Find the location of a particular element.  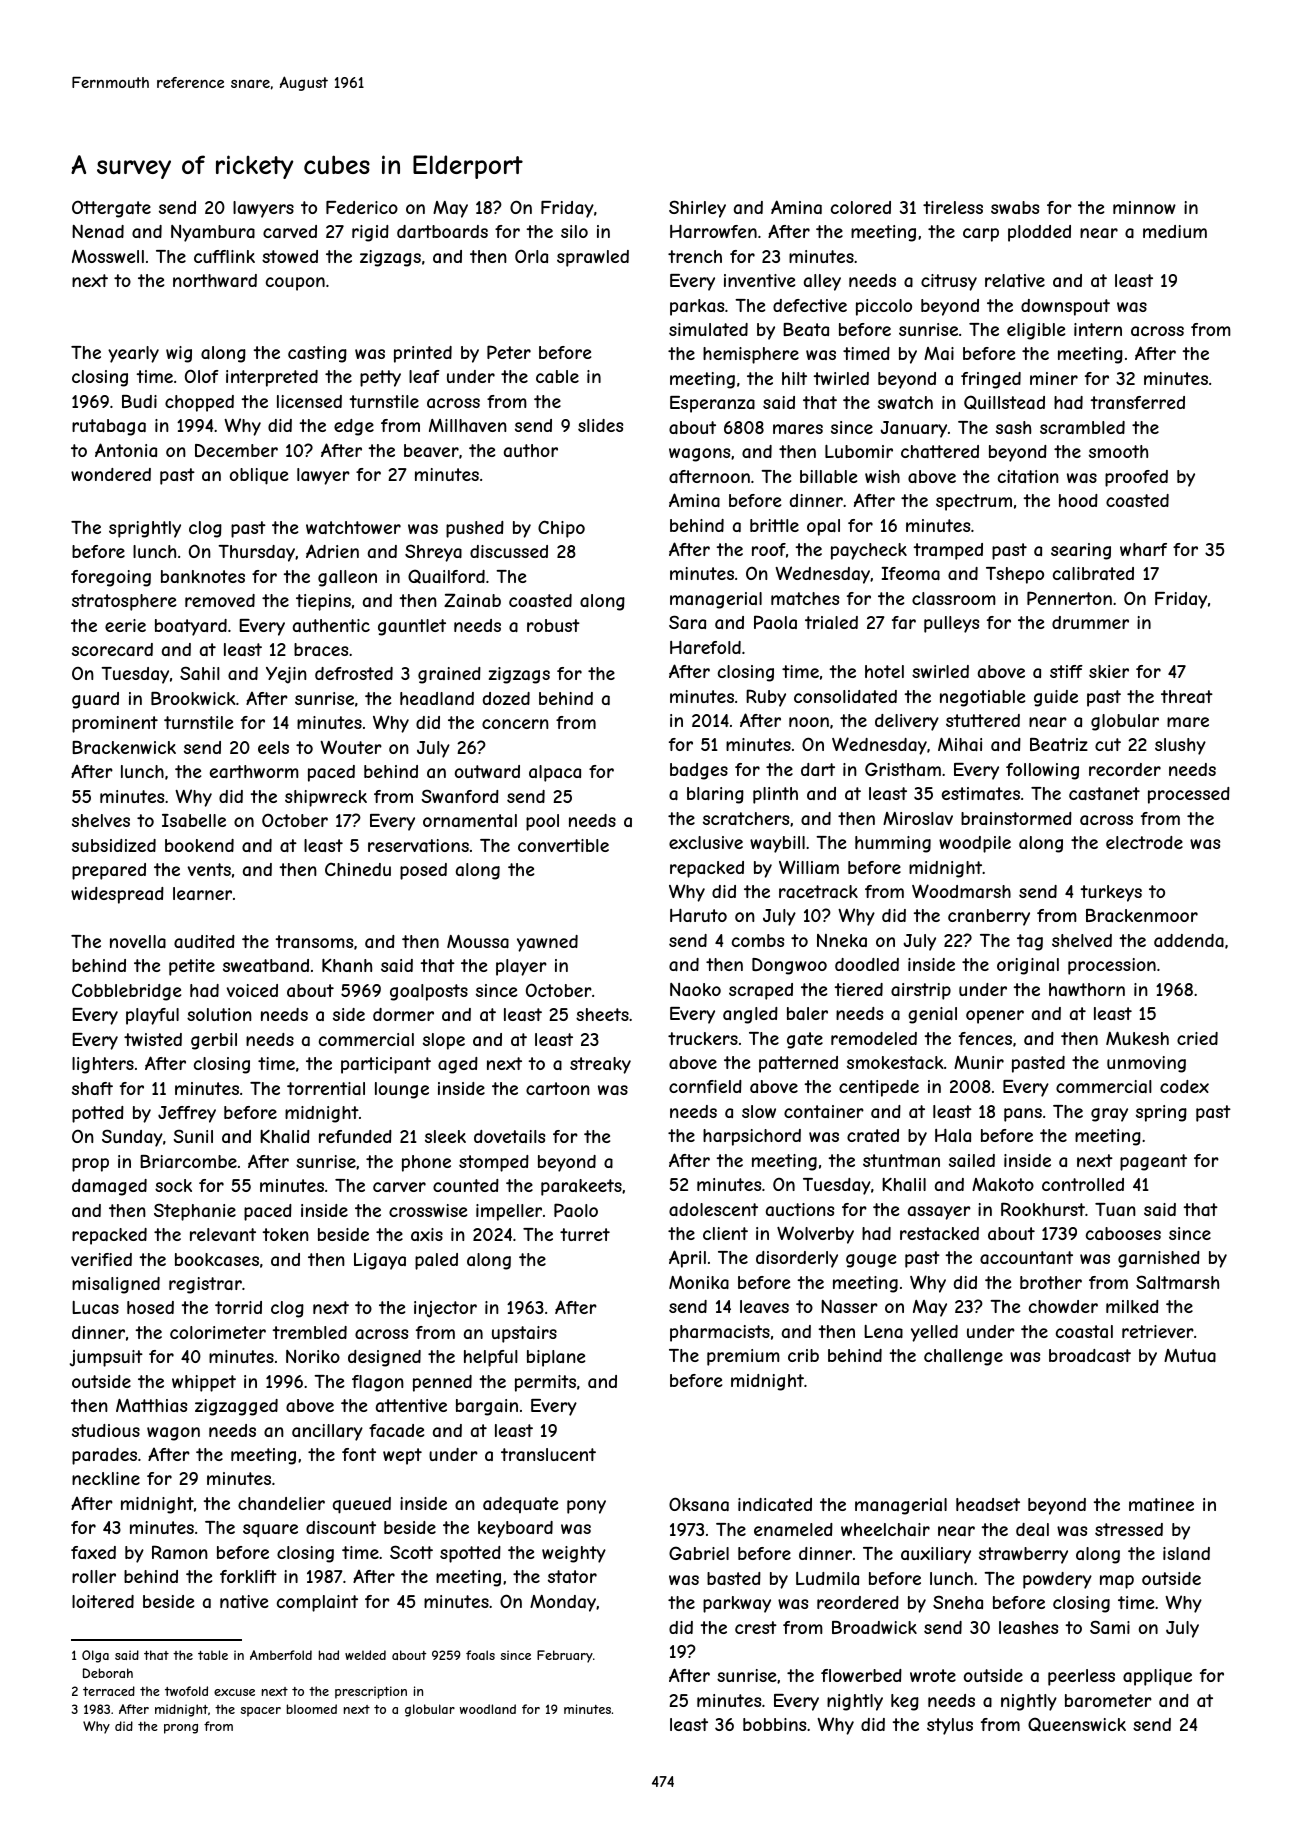

twirled is located at coordinates (841, 378).
